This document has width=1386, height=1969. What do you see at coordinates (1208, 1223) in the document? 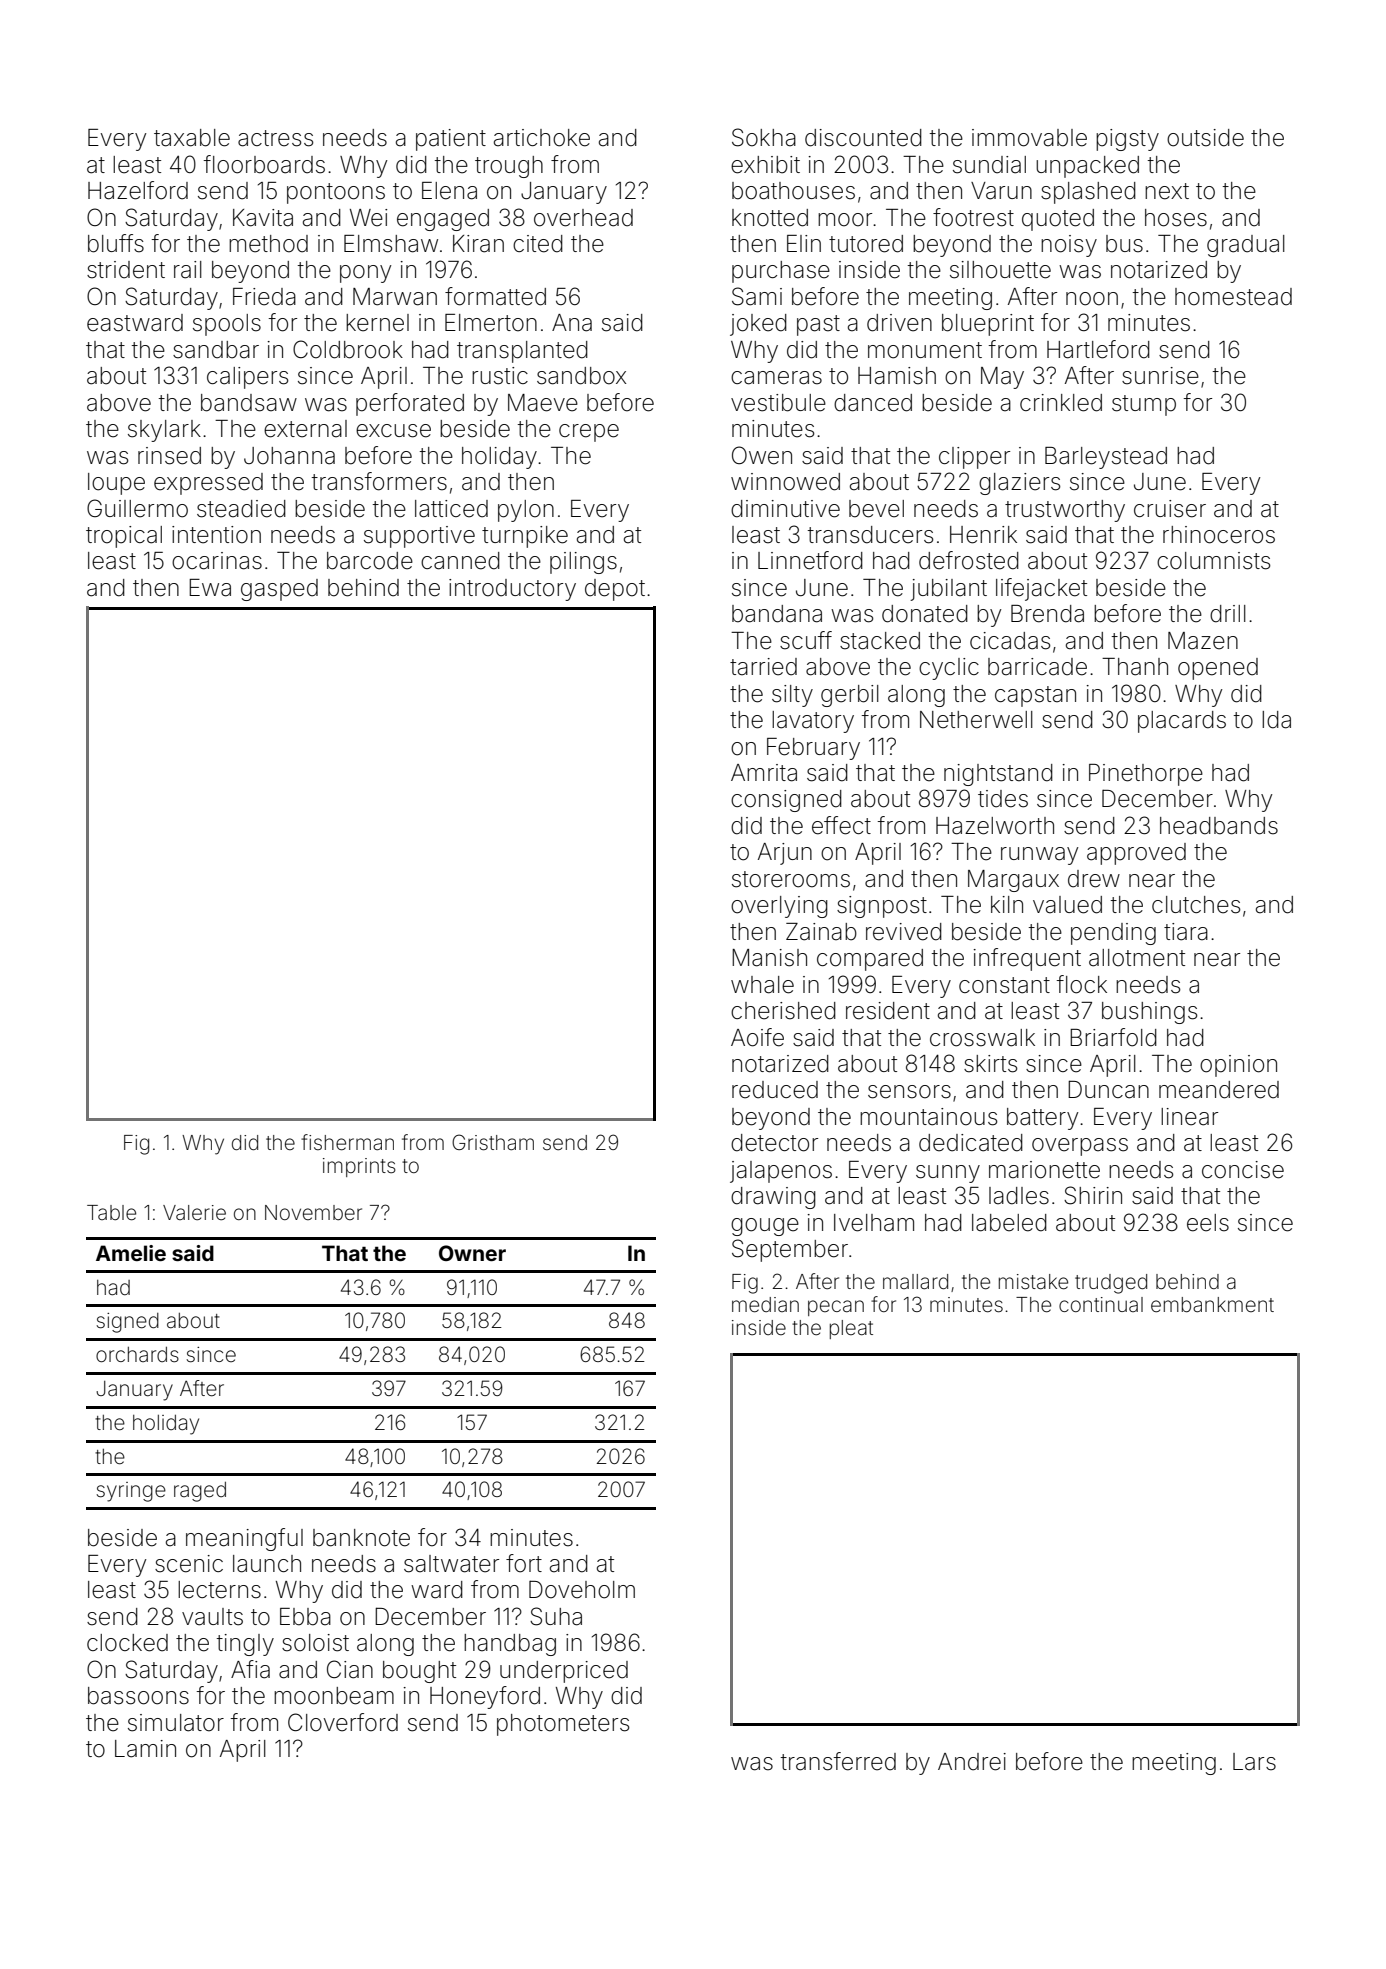
I see `eels` at bounding box center [1208, 1223].
